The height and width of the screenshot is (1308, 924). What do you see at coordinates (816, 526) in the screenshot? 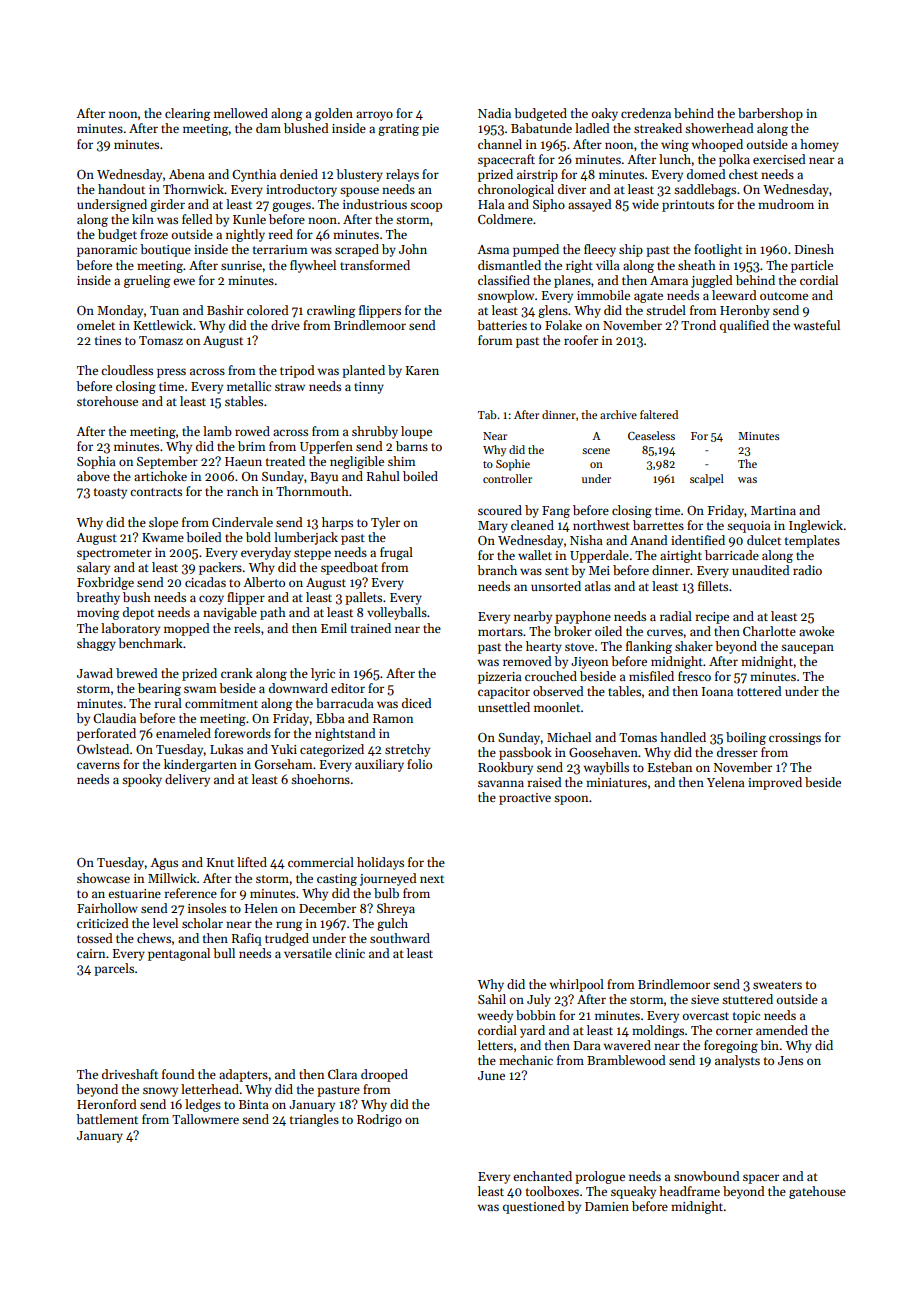
I see `Inglewick` at bounding box center [816, 526].
